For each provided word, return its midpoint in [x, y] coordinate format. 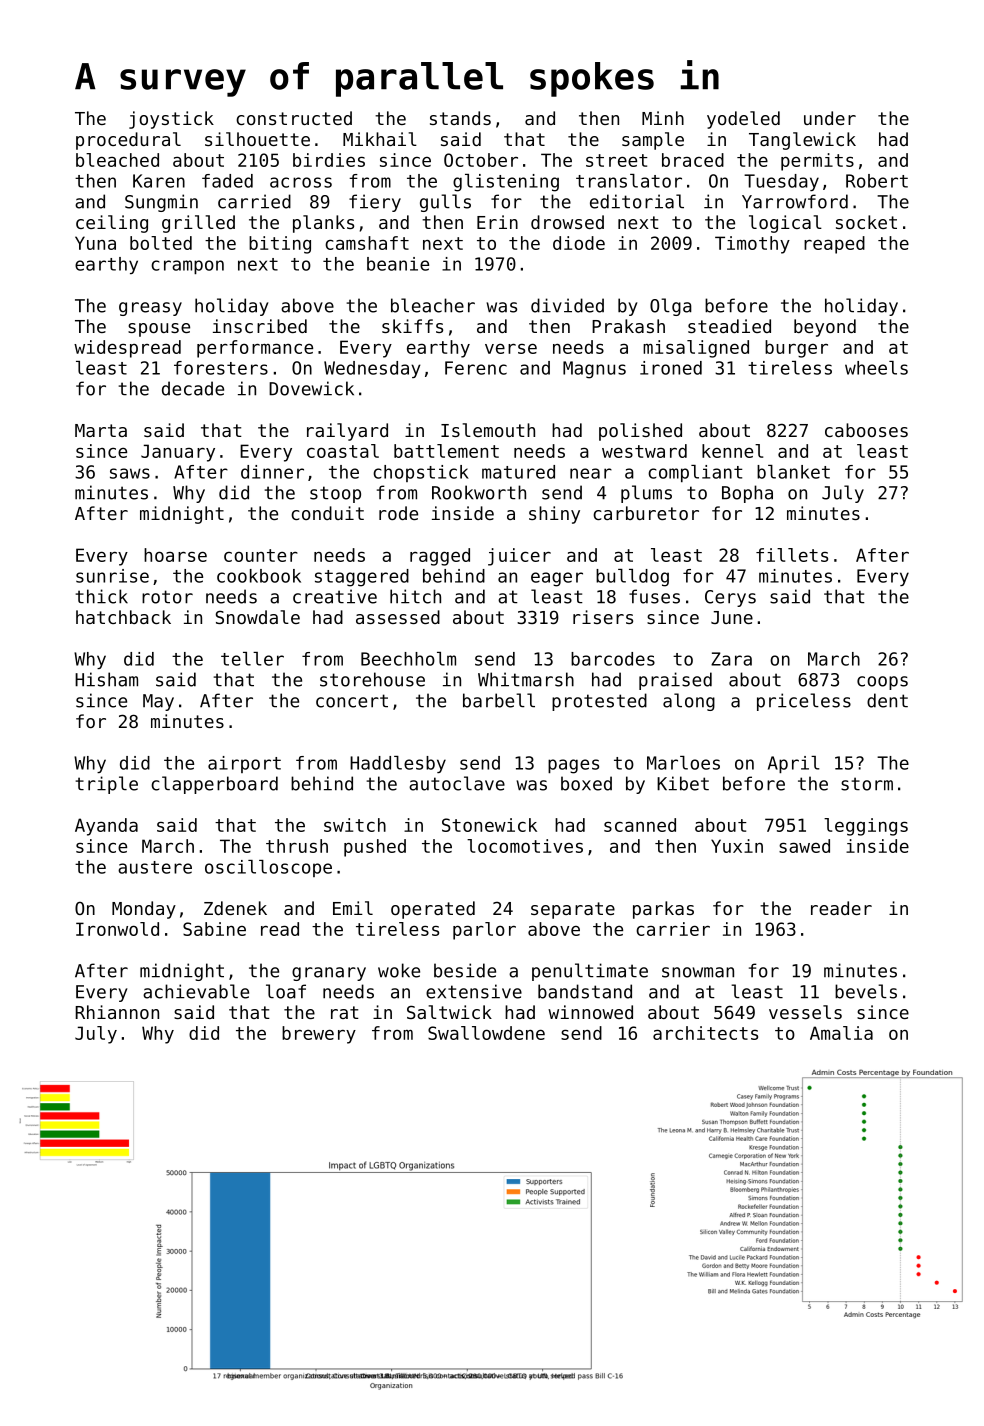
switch [355, 825]
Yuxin [737, 846]
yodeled [743, 120]
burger [796, 349]
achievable [196, 991]
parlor [484, 931]
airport [244, 764]
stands [460, 118]
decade [193, 388]
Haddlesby [398, 764]
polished [640, 432]
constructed [294, 118]
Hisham [106, 679]
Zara [731, 659]
